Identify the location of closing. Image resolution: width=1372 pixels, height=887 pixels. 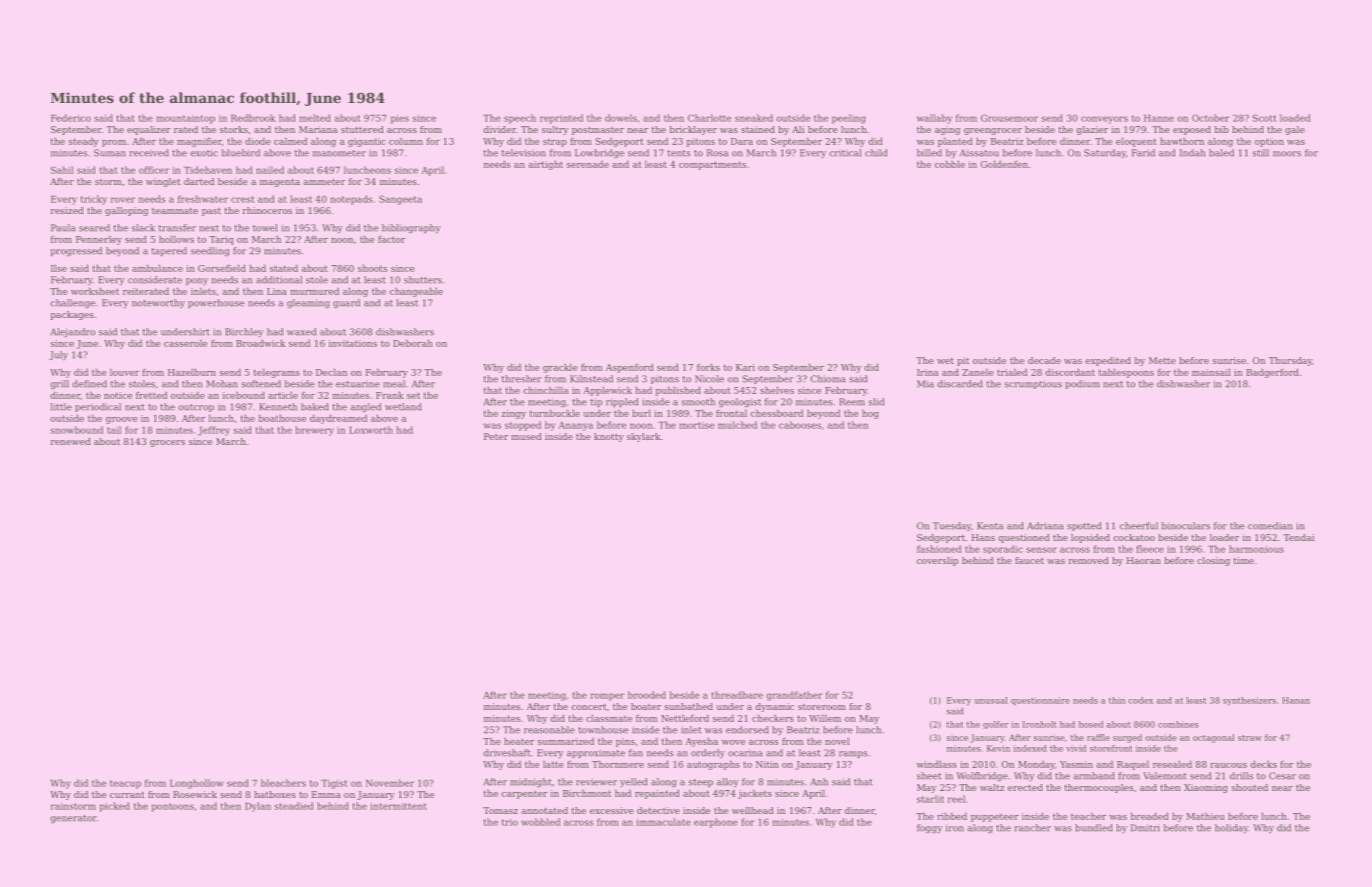
(1213, 561).
